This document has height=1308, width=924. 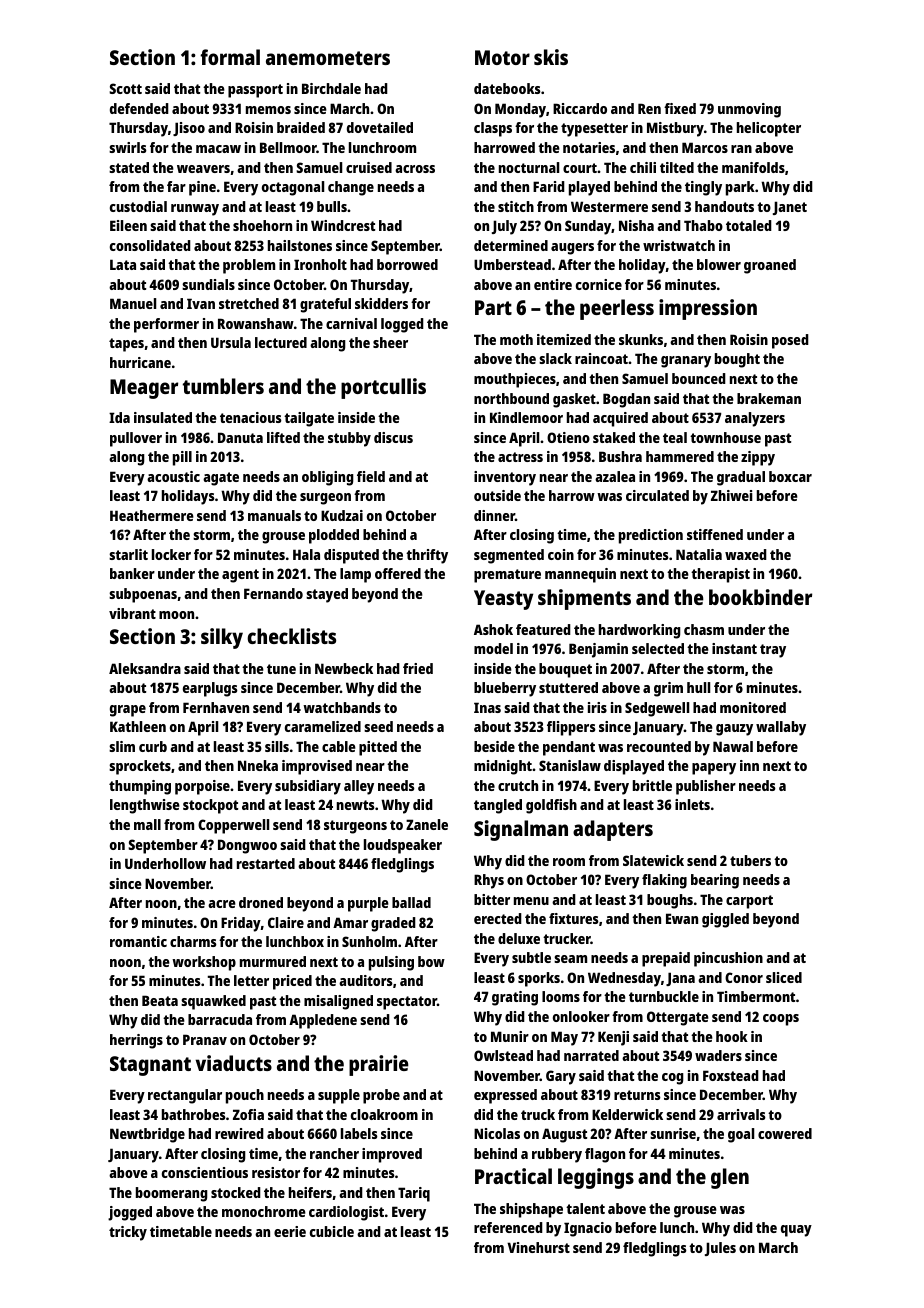 I want to click on Mistbury, so click(x=675, y=129).
